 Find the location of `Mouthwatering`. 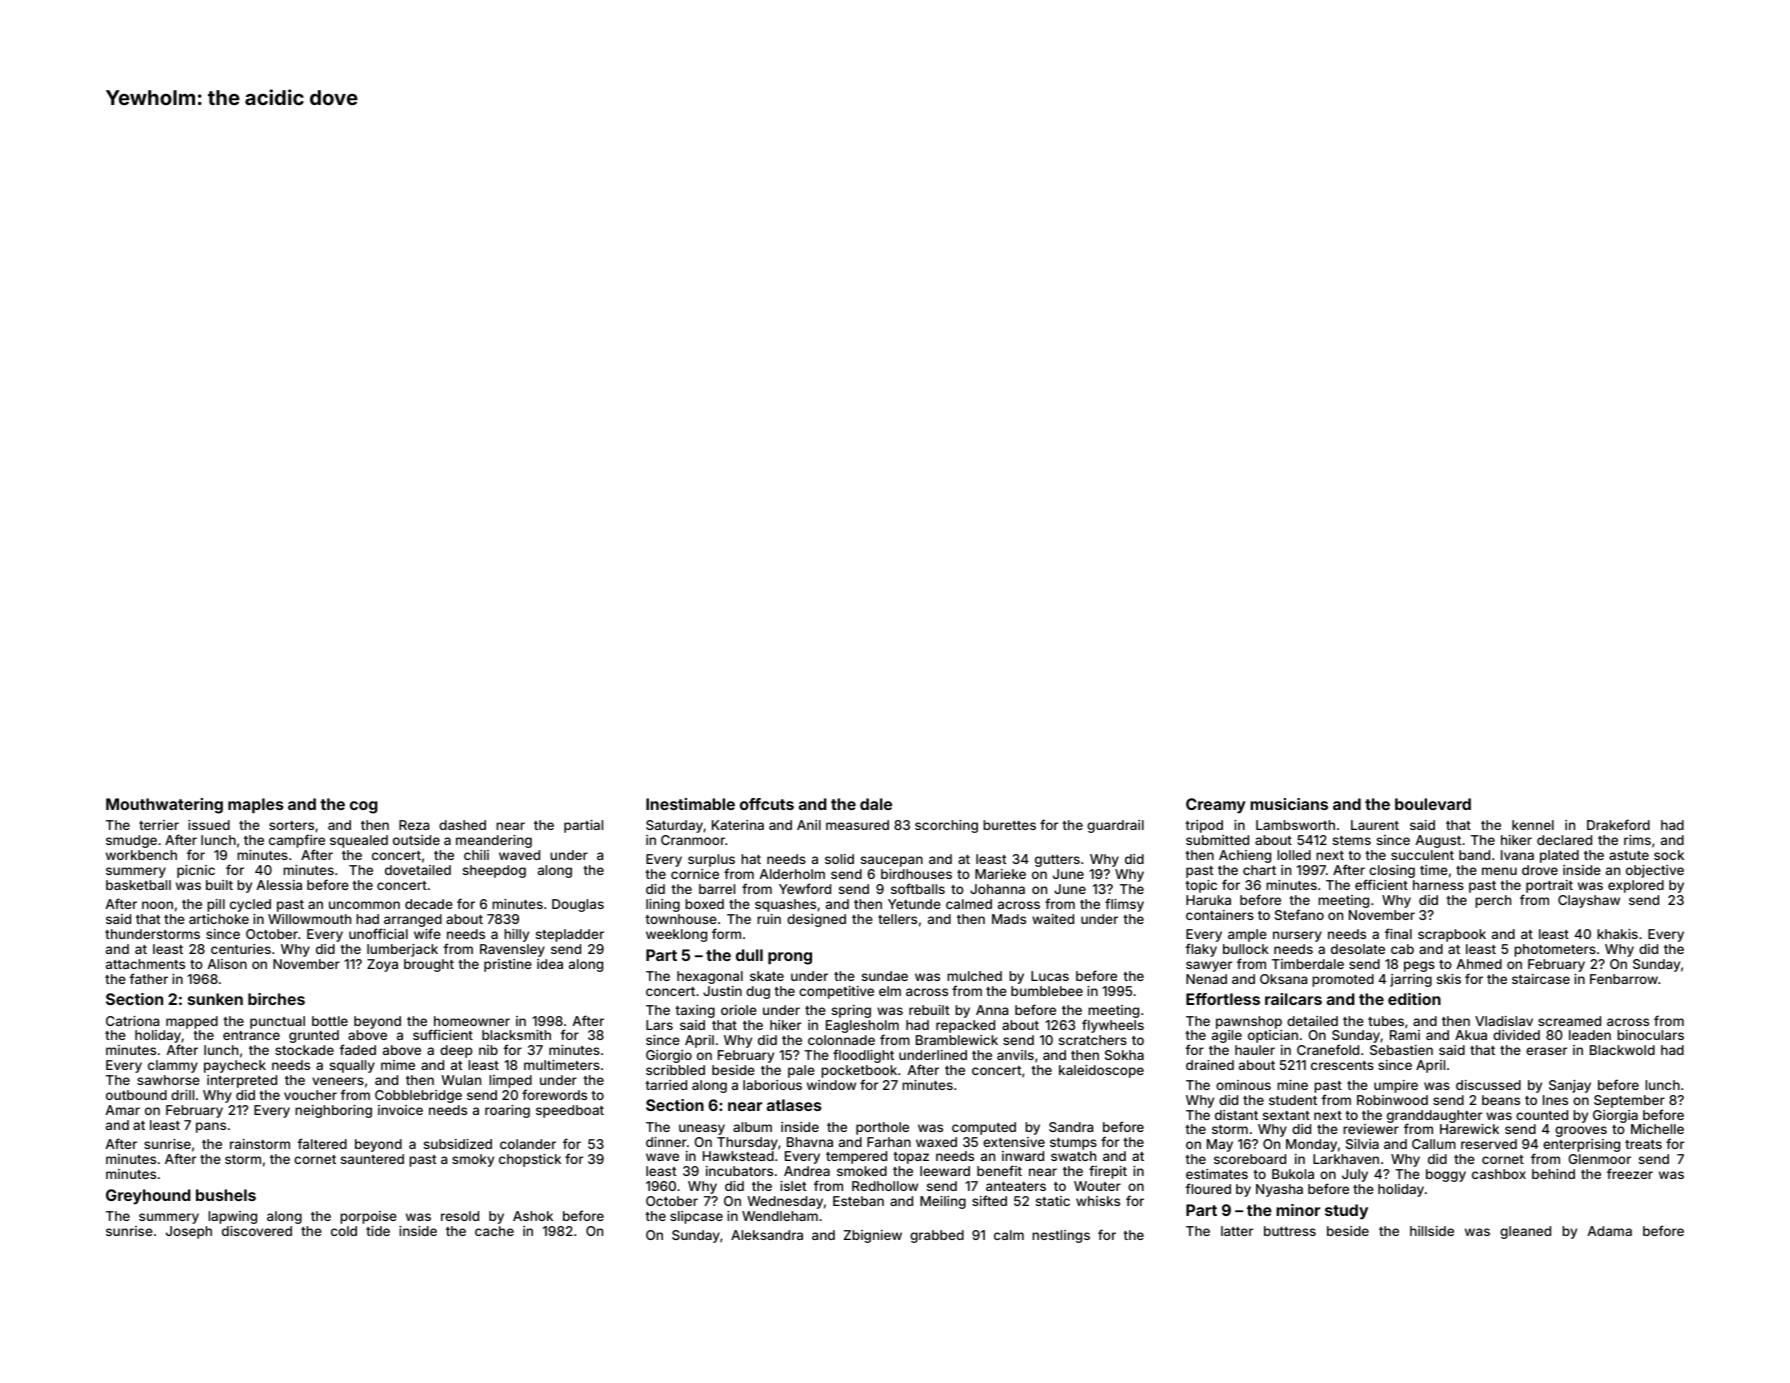

Mouthwatering is located at coordinates (164, 806).
